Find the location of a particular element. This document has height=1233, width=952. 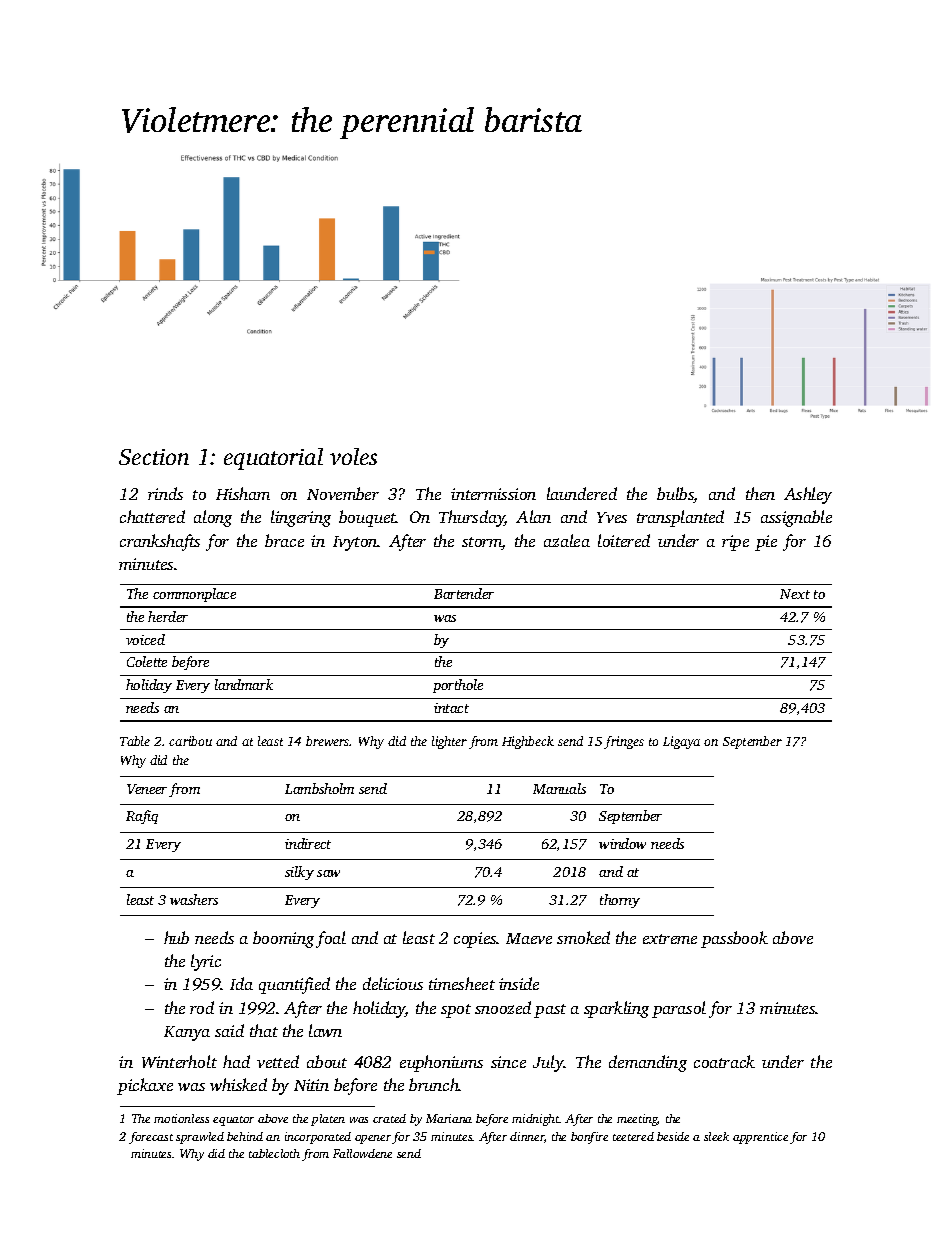

porthole is located at coordinates (458, 686).
